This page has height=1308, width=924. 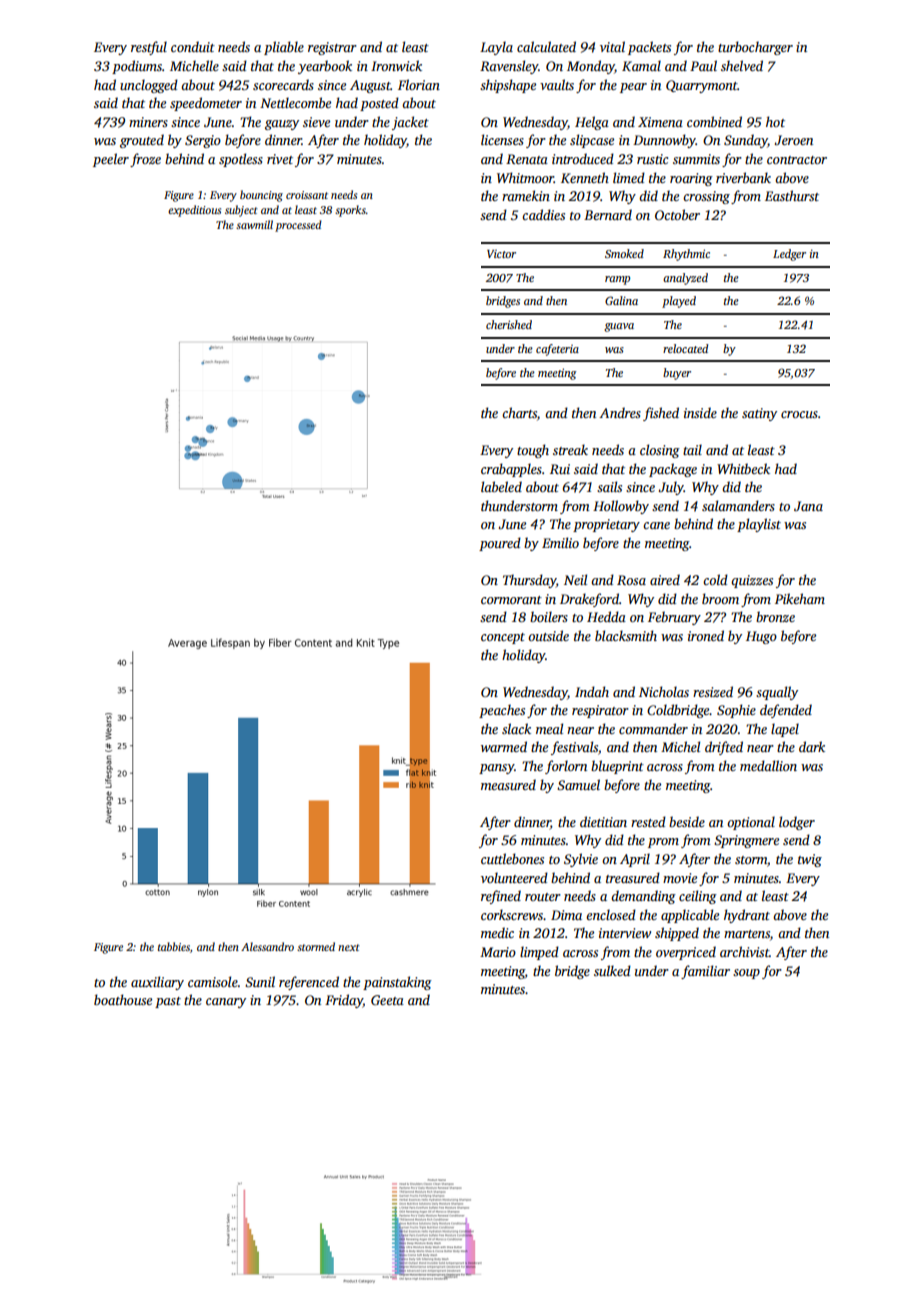 I want to click on shelved, so click(x=742, y=65).
